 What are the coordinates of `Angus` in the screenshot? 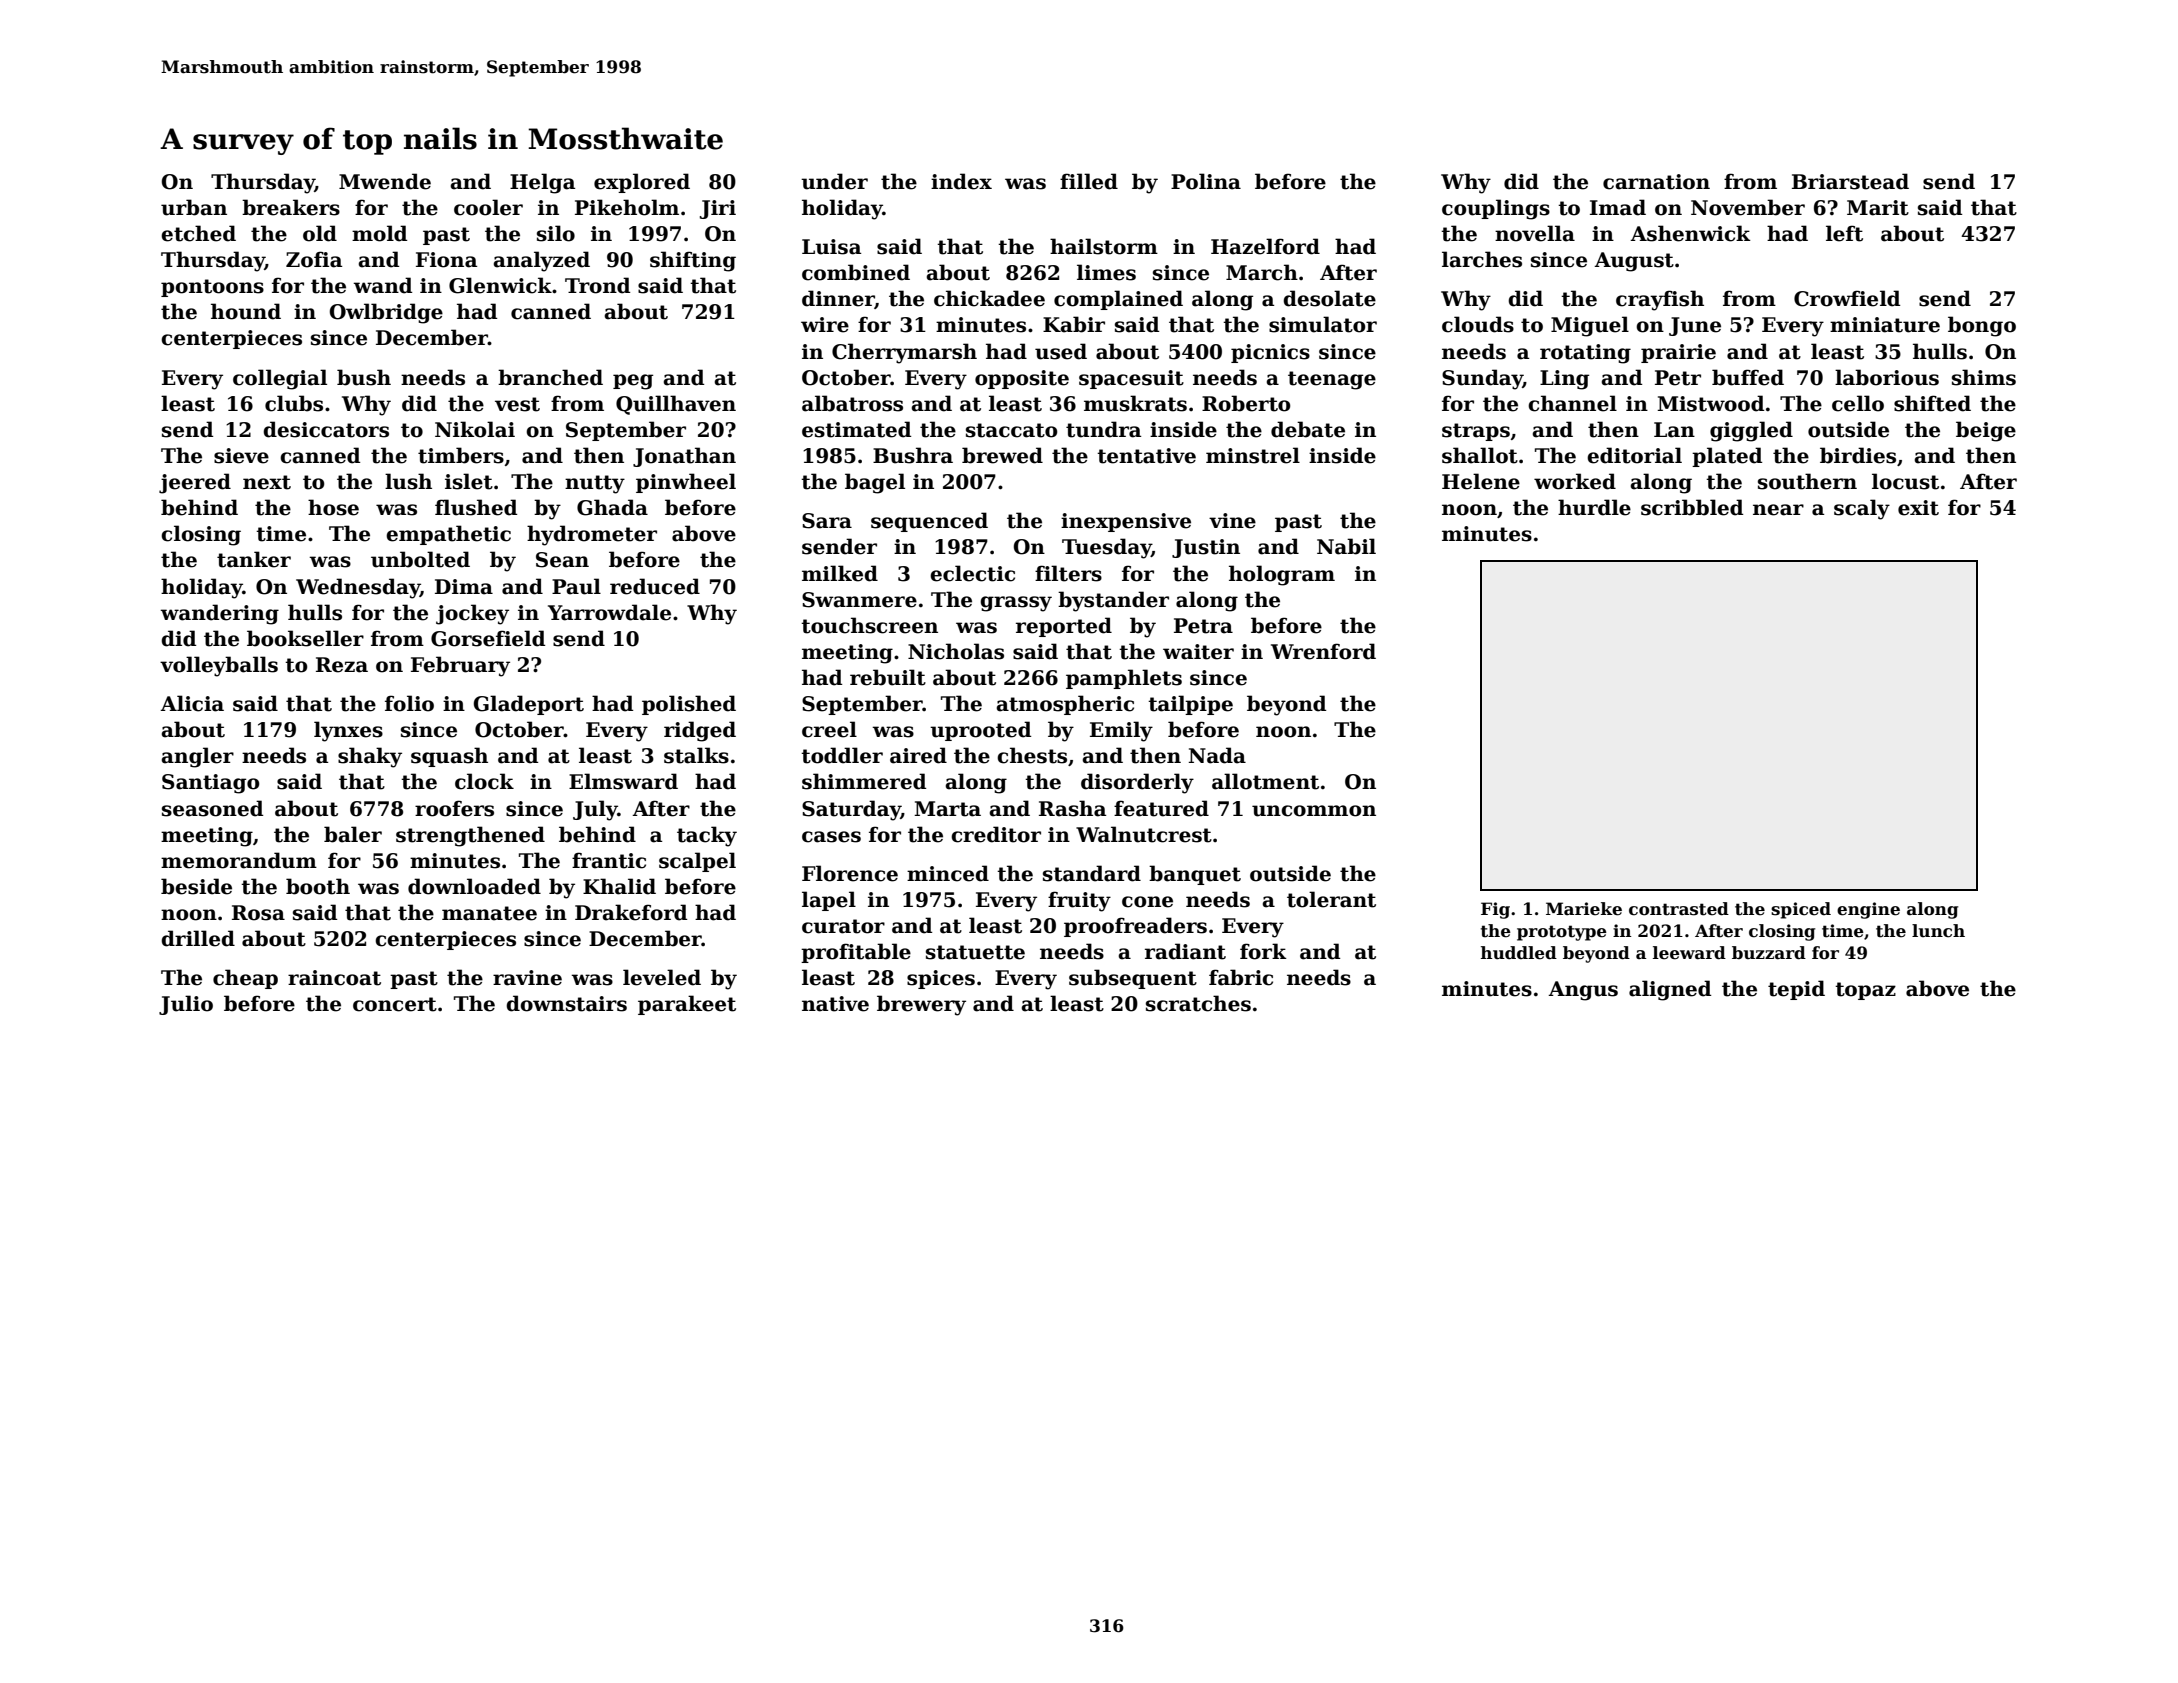 It's located at (1583, 991).
